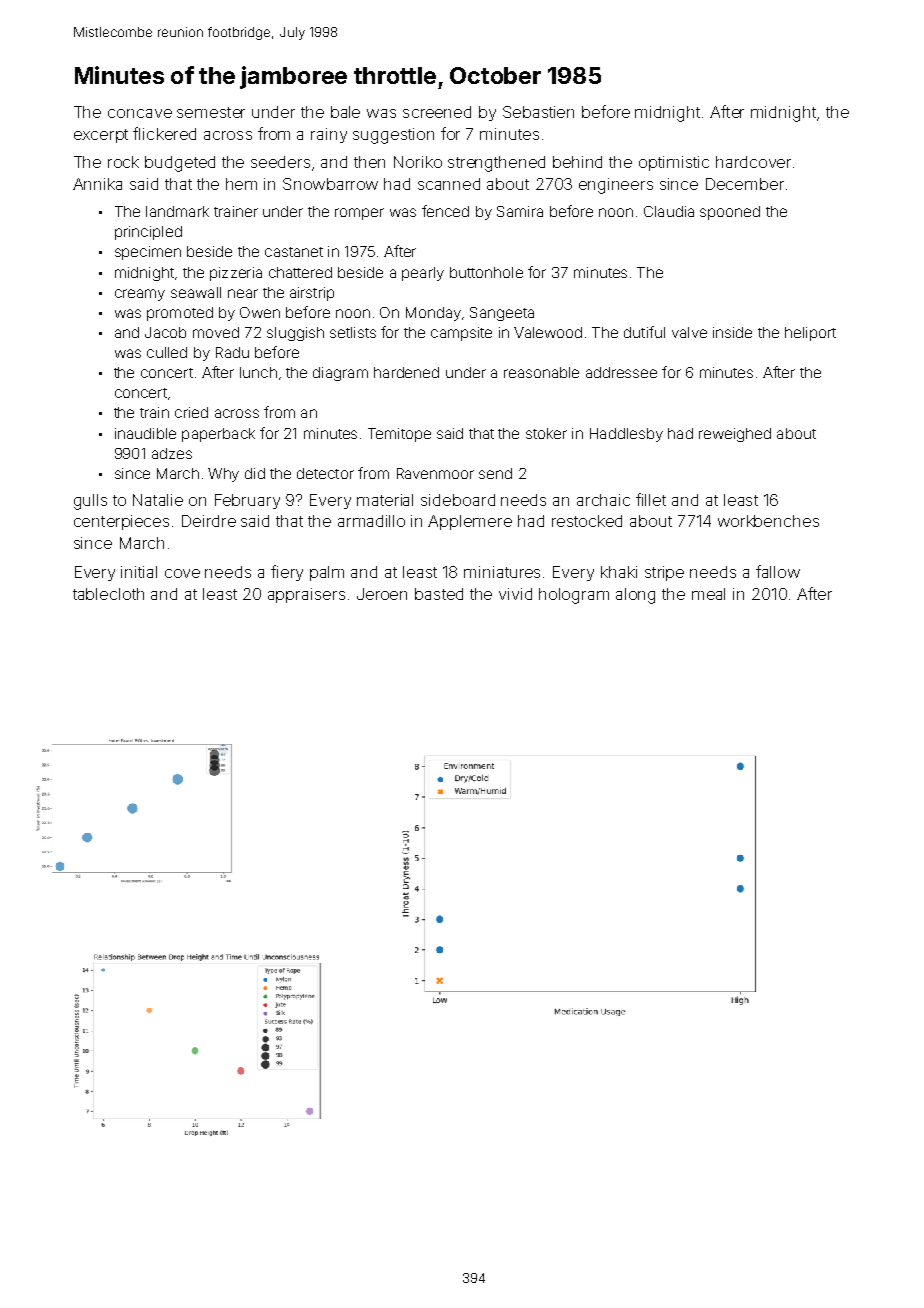 The width and height of the image is (924, 1308). What do you see at coordinates (735, 435) in the image?
I see `reweighed` at bounding box center [735, 435].
